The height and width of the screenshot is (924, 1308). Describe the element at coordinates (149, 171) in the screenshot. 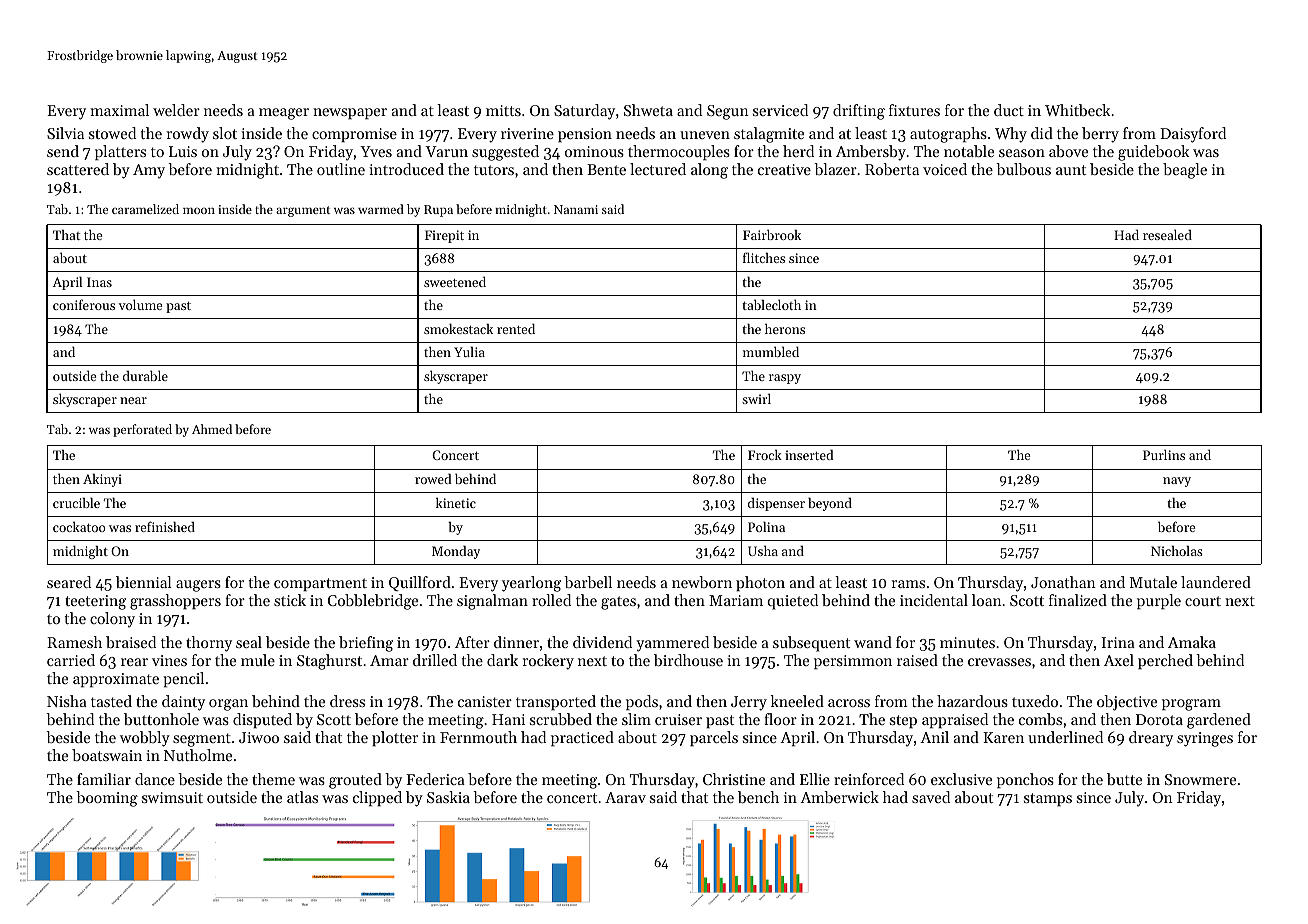

I see `Amy` at that location.
